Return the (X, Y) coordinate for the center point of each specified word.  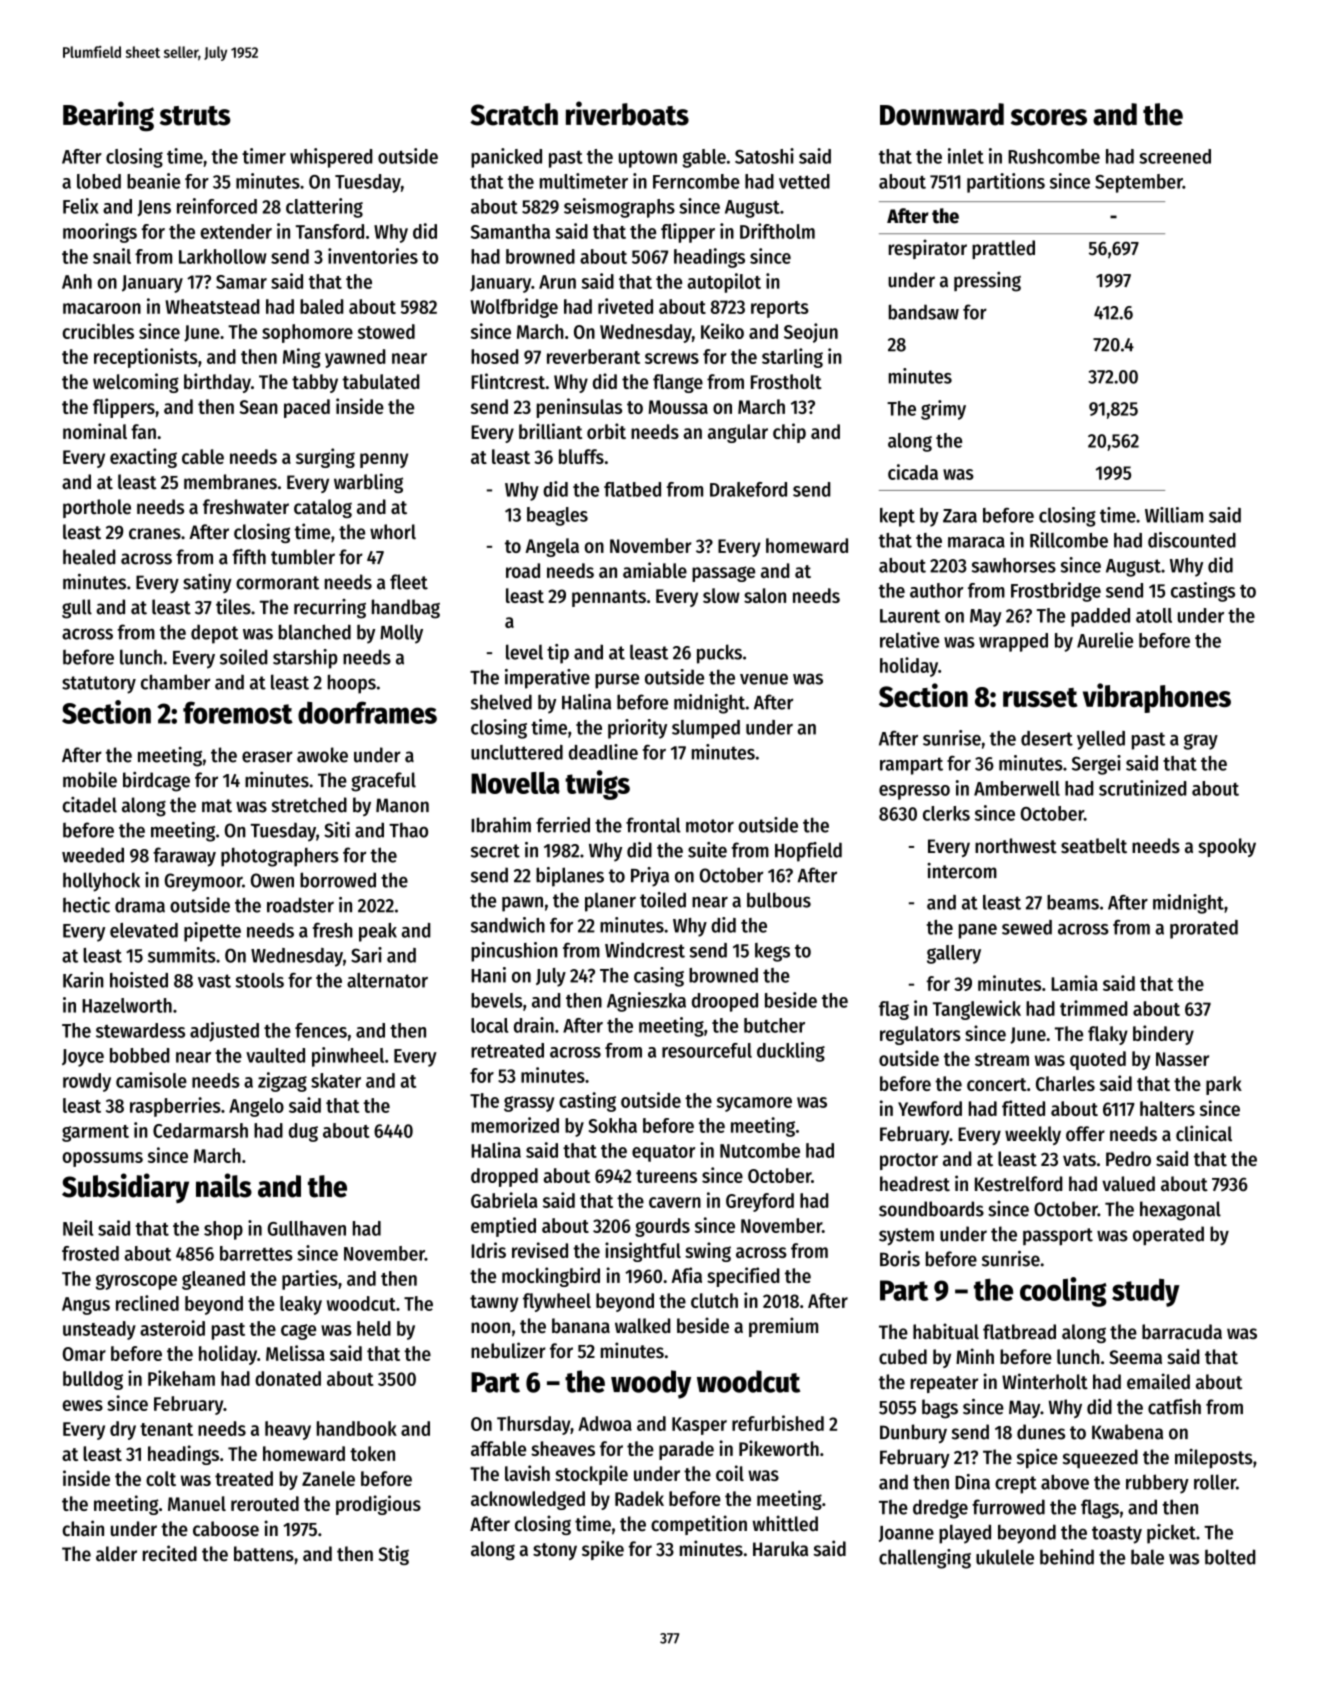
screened (1175, 156)
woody (651, 1384)
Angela (552, 547)
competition (699, 1525)
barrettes (256, 1253)
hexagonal (1180, 1211)
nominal (95, 431)
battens (264, 1554)
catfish (1174, 1407)
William (1174, 515)
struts (195, 116)
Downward (942, 114)
